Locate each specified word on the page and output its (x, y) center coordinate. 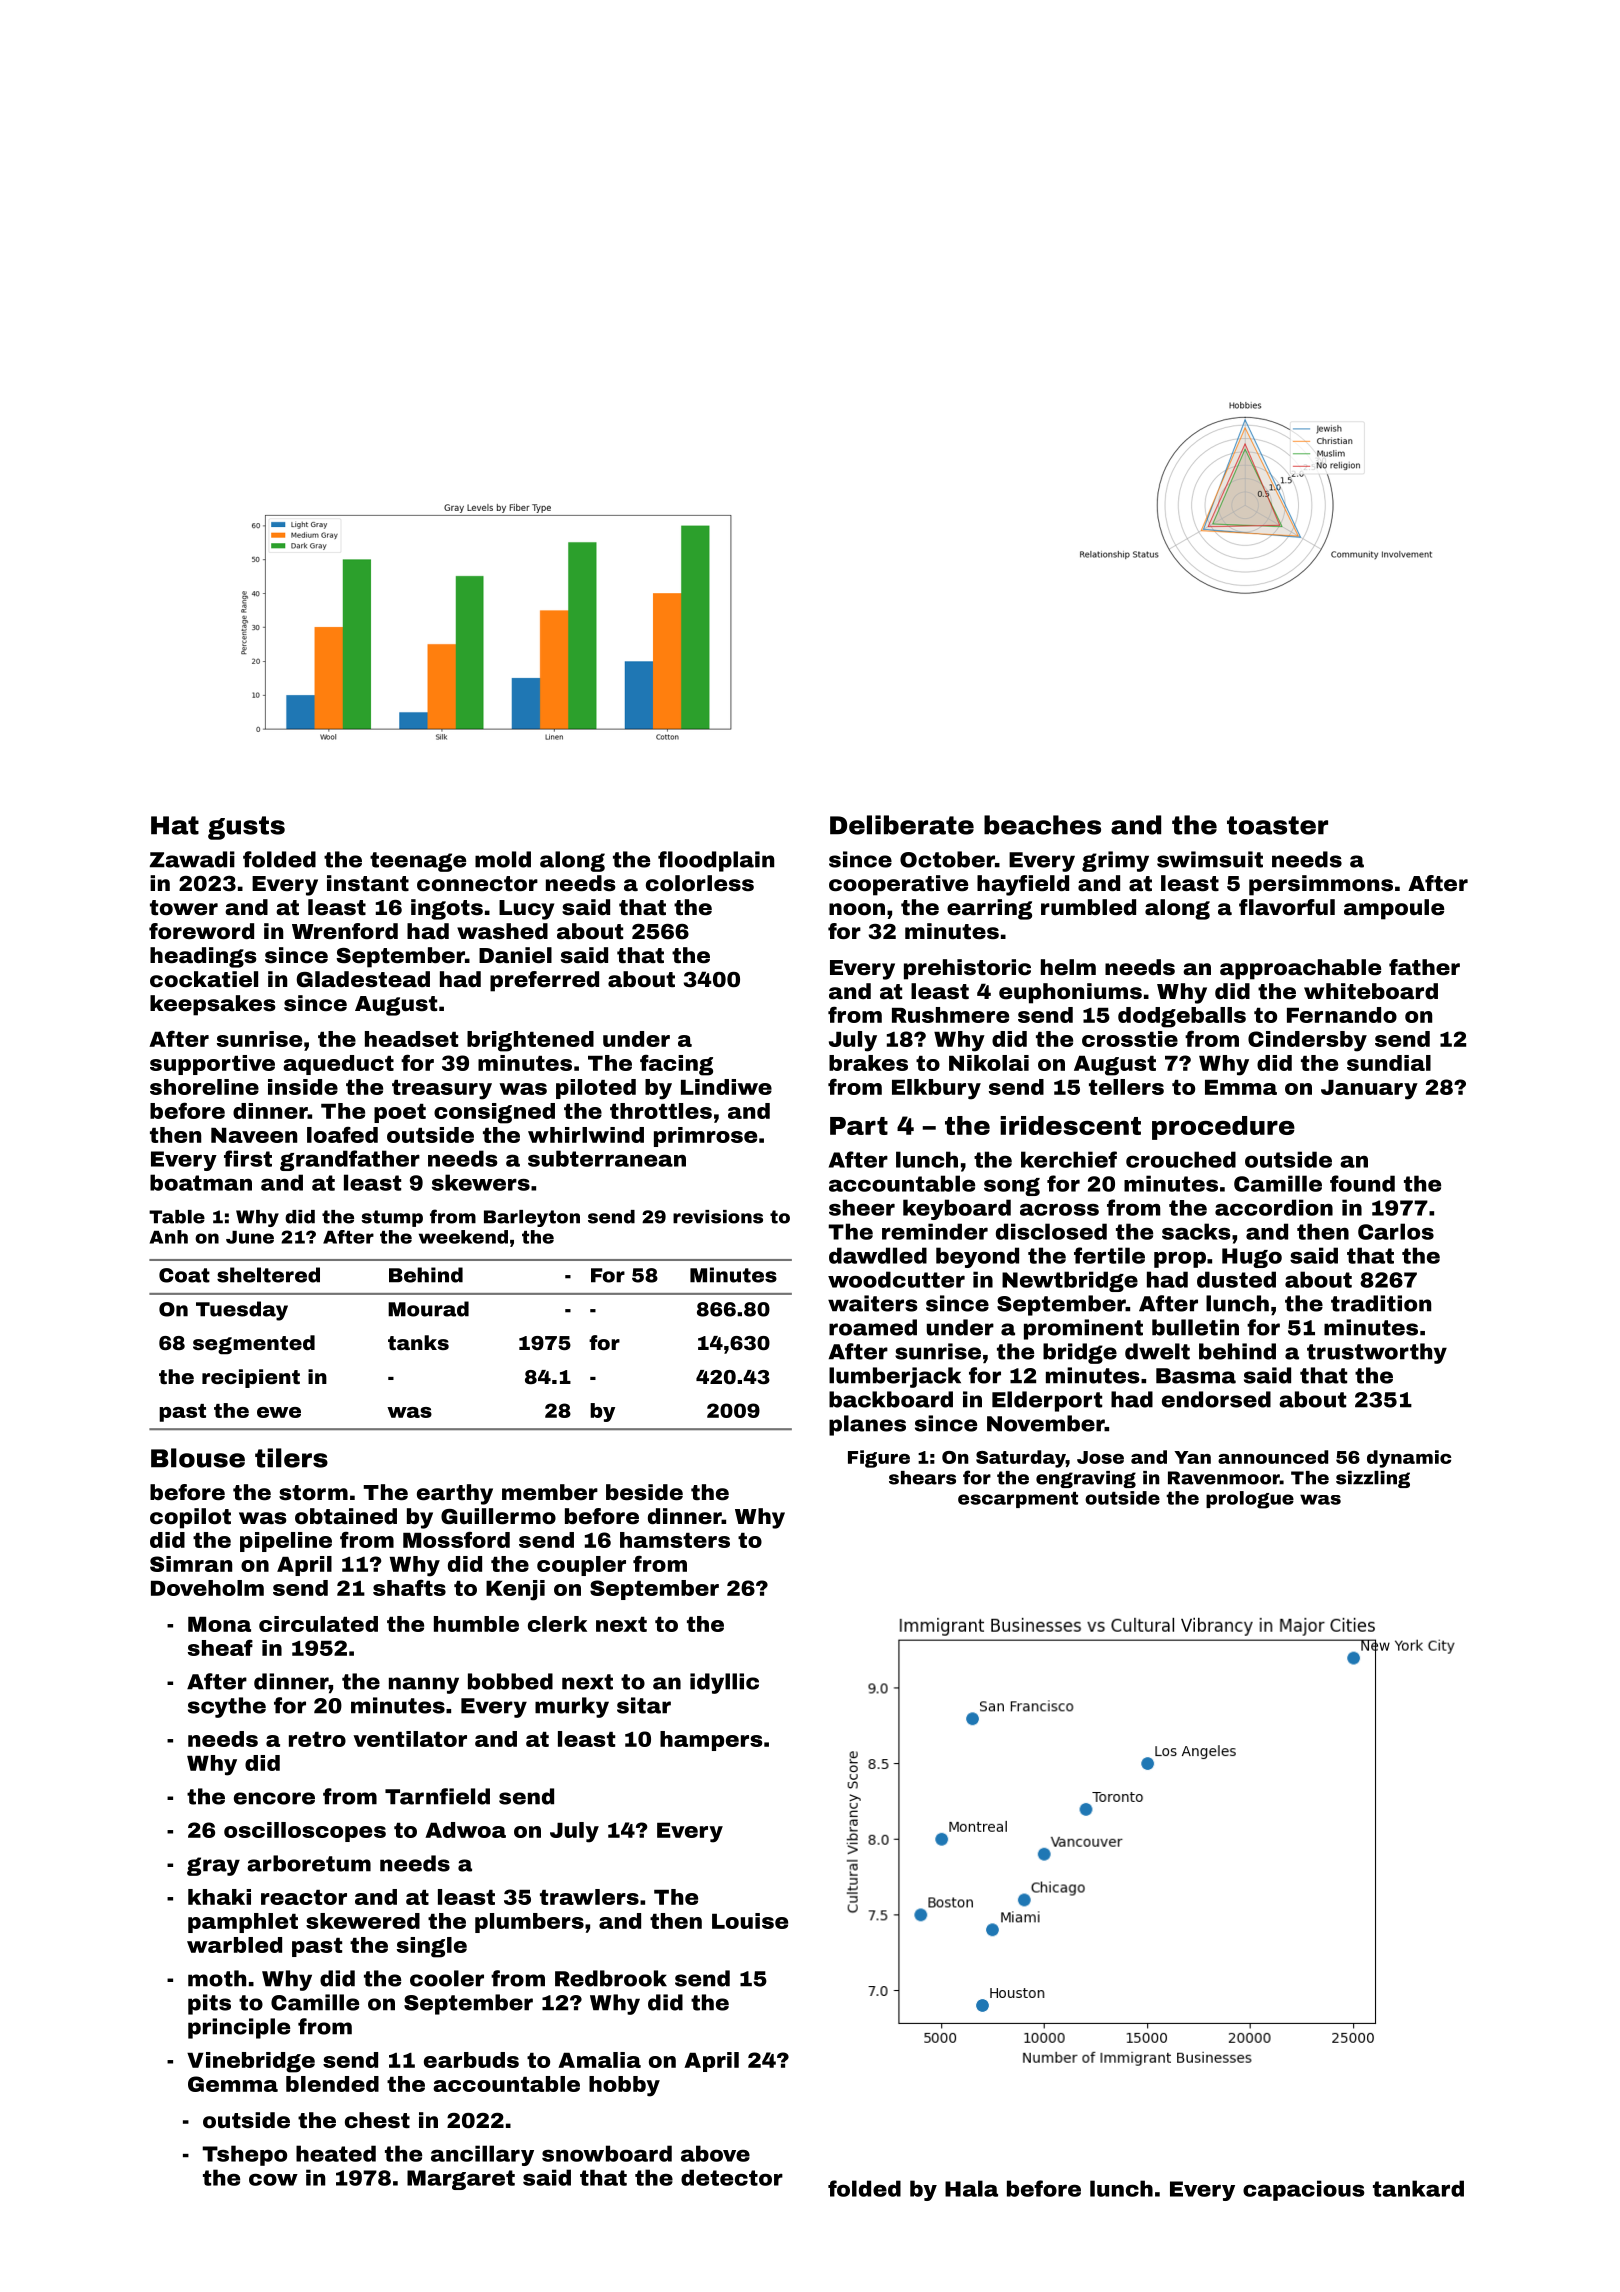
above (715, 2153)
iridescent (1070, 1125)
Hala (971, 2188)
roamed (873, 1327)
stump (392, 1218)
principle (239, 2028)
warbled (234, 1945)
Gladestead (363, 979)
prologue (1250, 1500)
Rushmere (950, 1015)
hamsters (675, 1540)
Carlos (1396, 1231)
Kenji (515, 1590)
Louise (750, 1921)
